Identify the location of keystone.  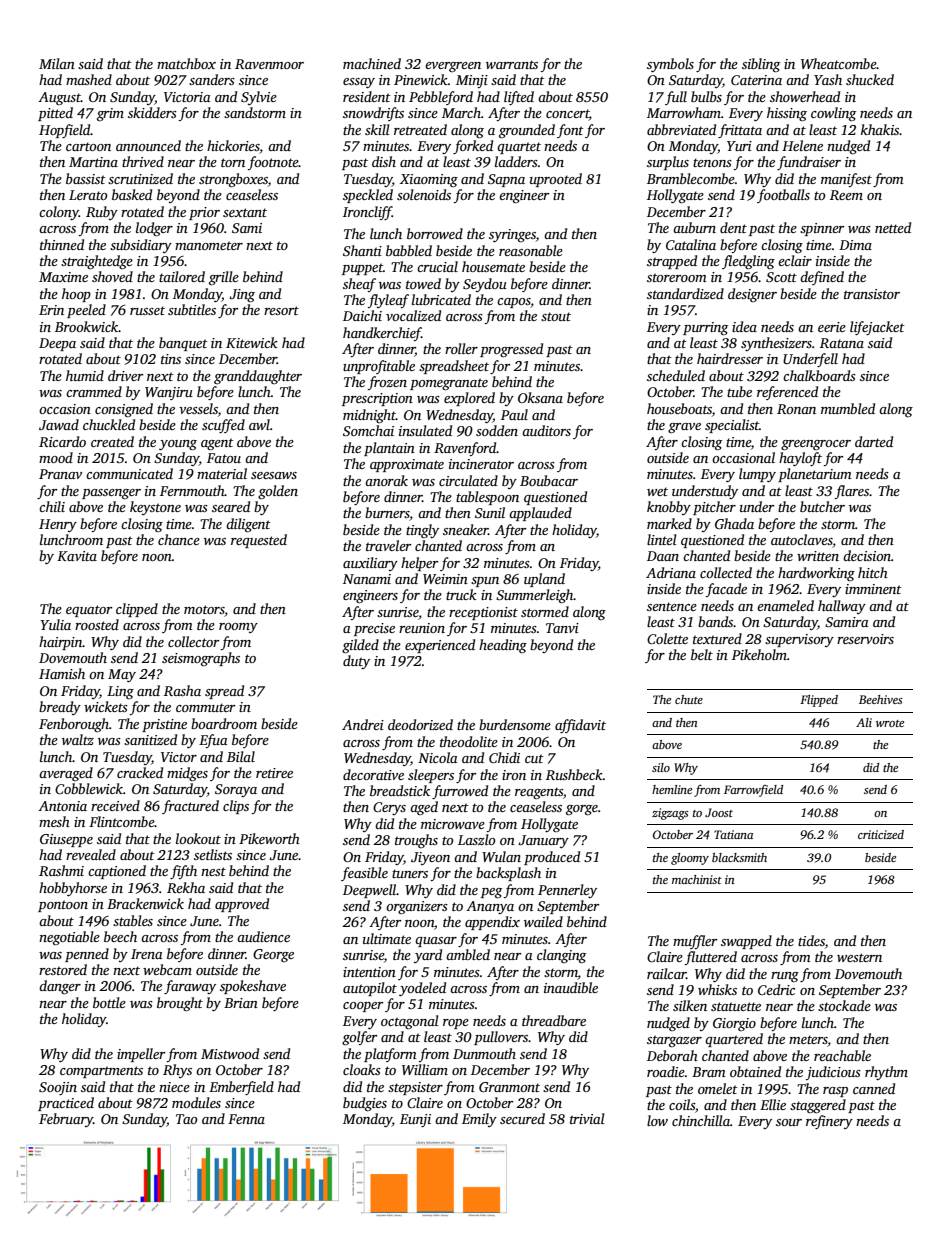
(155, 508).
